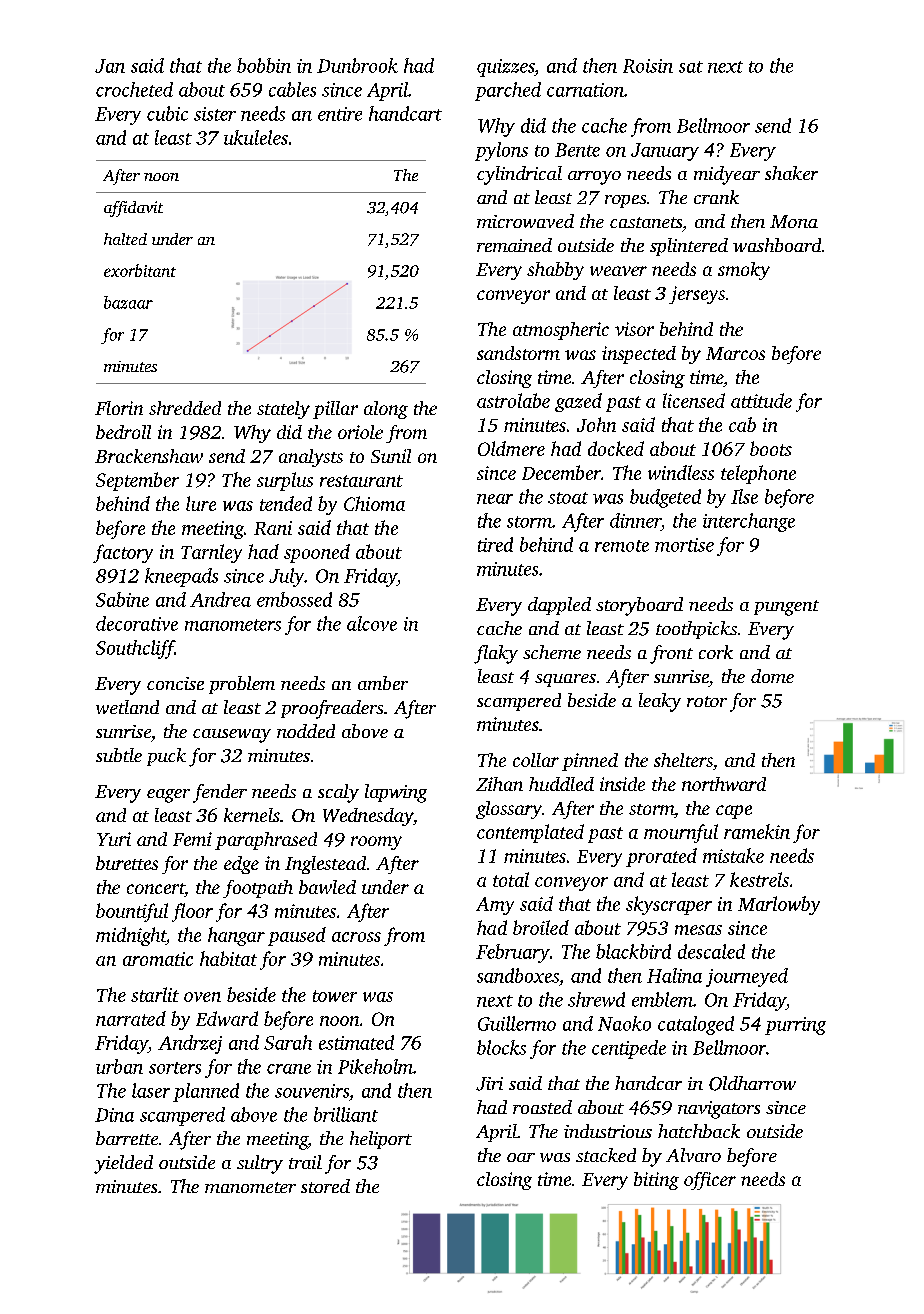 The height and width of the document is (1314, 924). What do you see at coordinates (396, 793) in the document?
I see `lapwing` at bounding box center [396, 793].
